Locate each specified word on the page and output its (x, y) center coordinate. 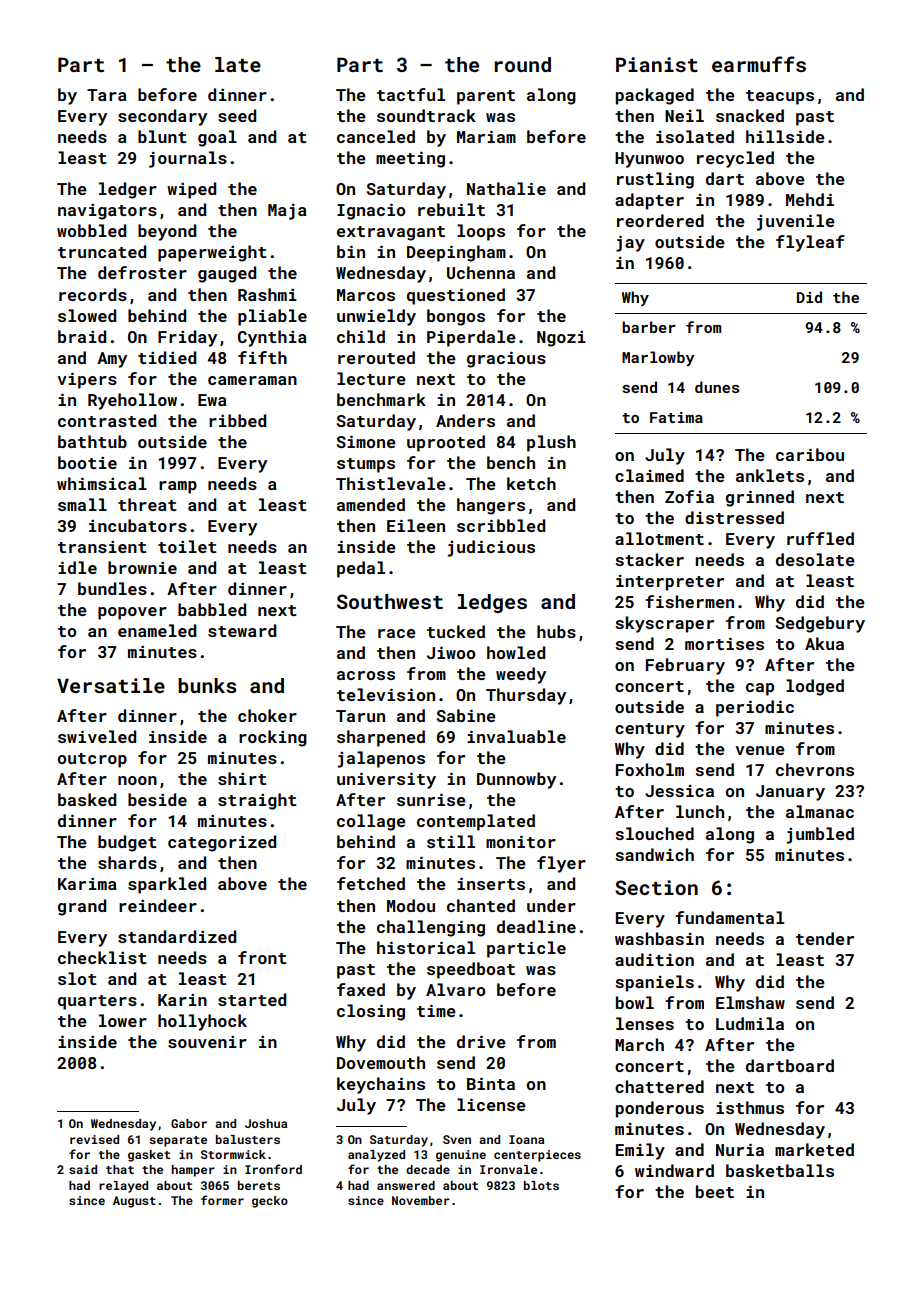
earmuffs (759, 64)
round (522, 64)
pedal (361, 569)
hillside (785, 136)
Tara (107, 95)
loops (481, 232)
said (83, 1169)
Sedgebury (820, 624)
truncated (102, 251)
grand (82, 907)
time (436, 1010)
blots (541, 1185)
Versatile (111, 685)
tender (825, 938)
